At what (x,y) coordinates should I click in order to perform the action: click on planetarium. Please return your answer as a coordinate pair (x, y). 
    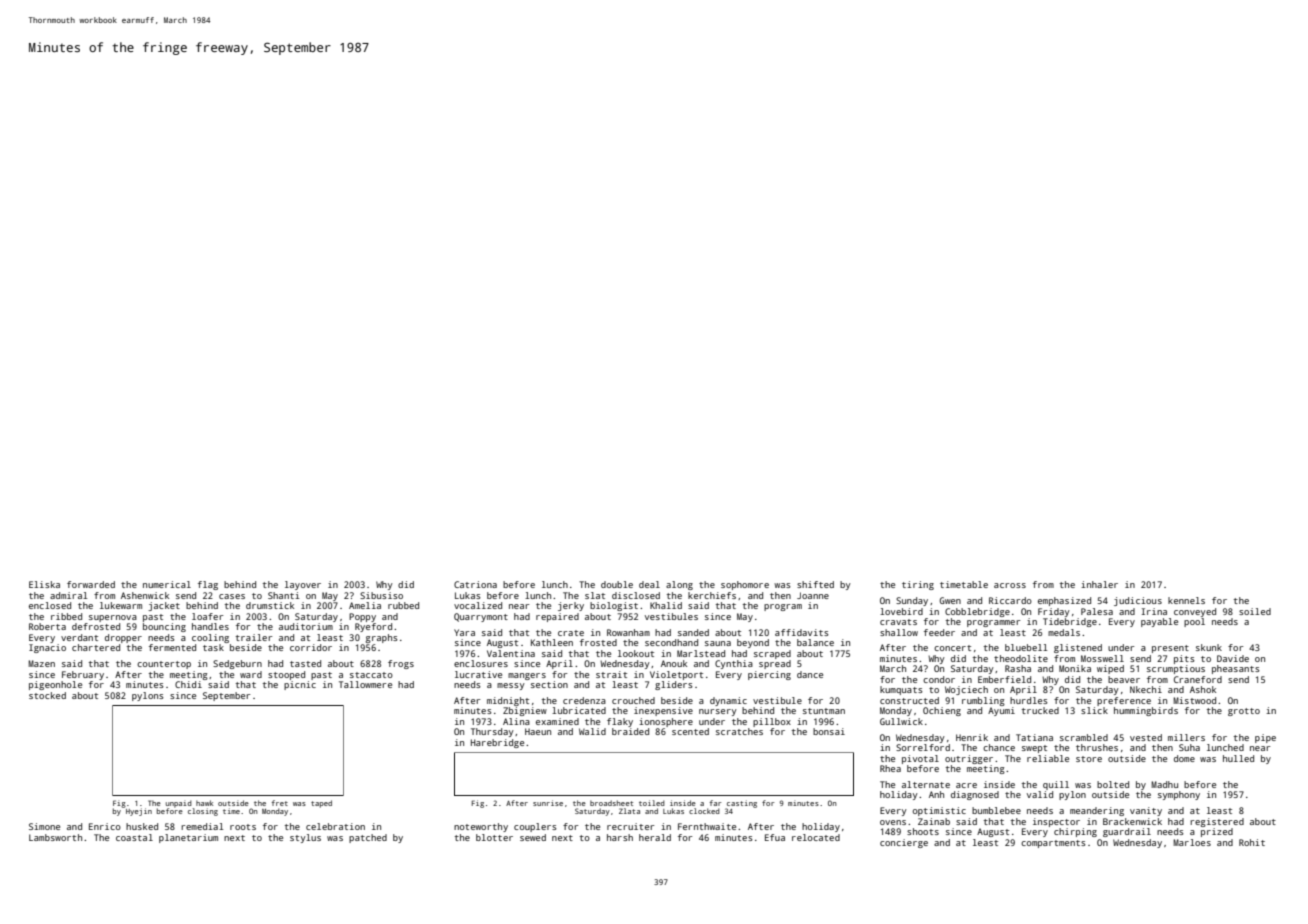
    Looking at the image, I should click on (188, 838).
